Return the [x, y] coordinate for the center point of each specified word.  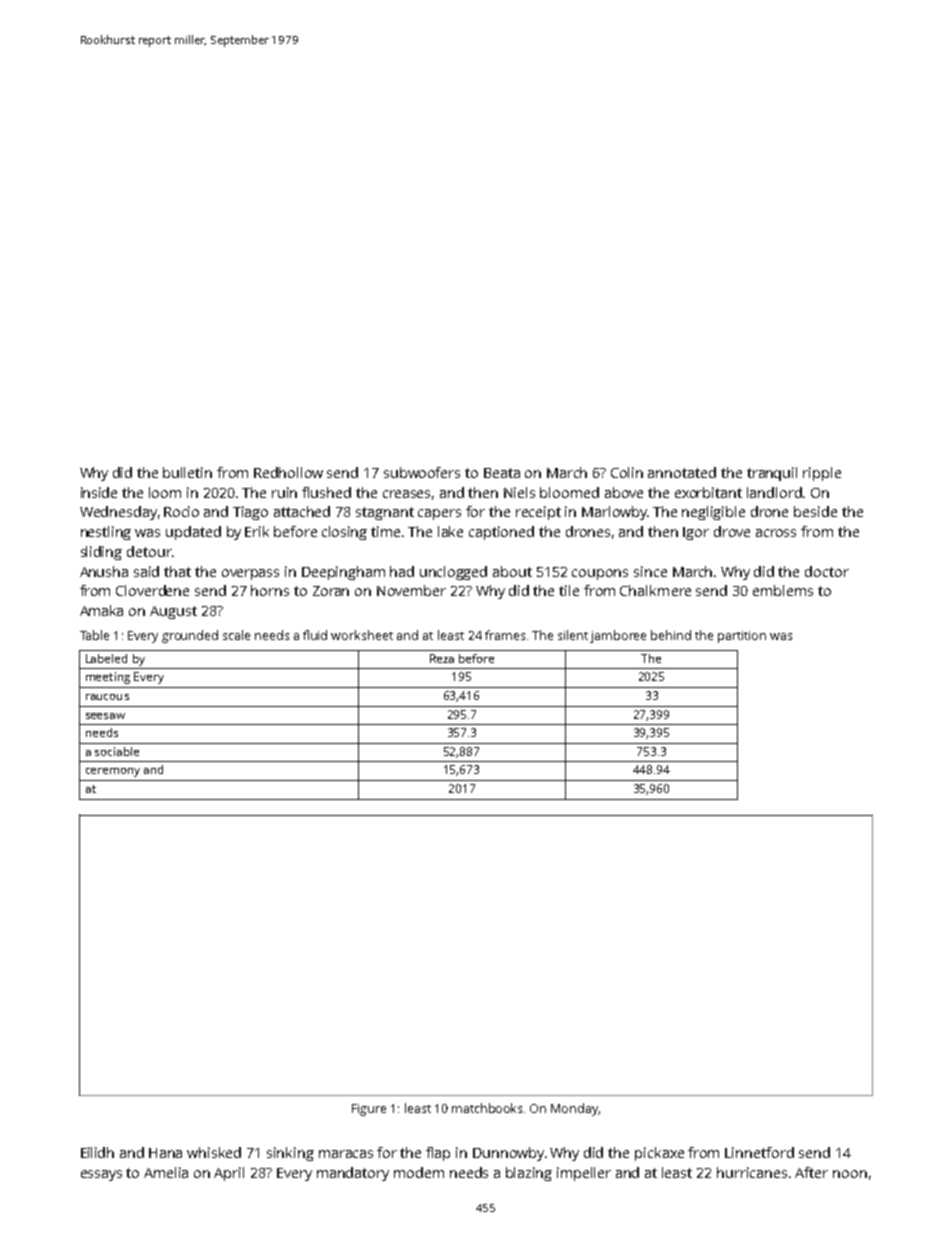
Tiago [250, 513]
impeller [584, 1174]
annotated [682, 472]
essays [101, 1175]
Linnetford [759, 1152]
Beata [502, 473]
